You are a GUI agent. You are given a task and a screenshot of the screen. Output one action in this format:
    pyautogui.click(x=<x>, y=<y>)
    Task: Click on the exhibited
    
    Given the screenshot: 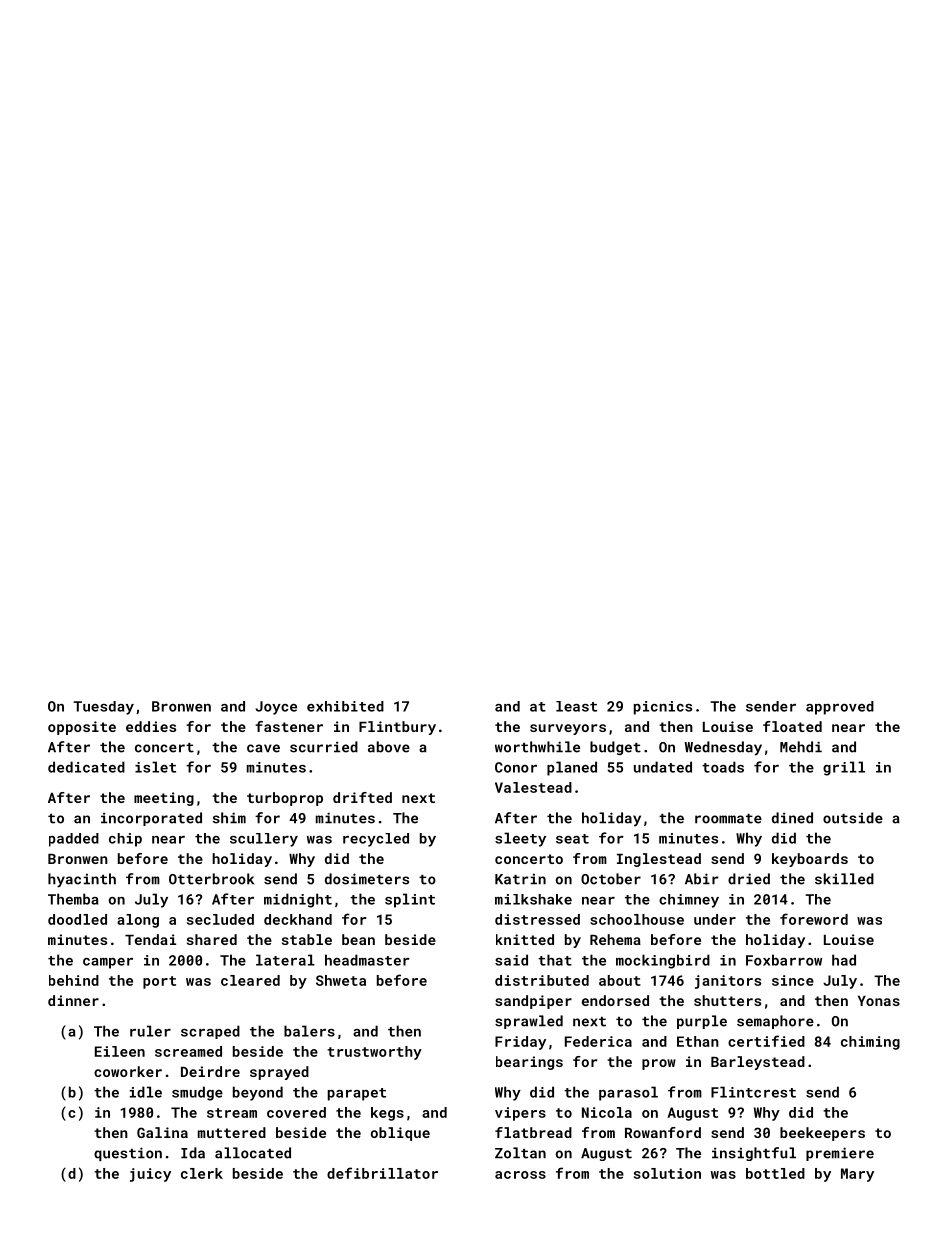 What is the action you would take?
    pyautogui.click(x=345, y=706)
